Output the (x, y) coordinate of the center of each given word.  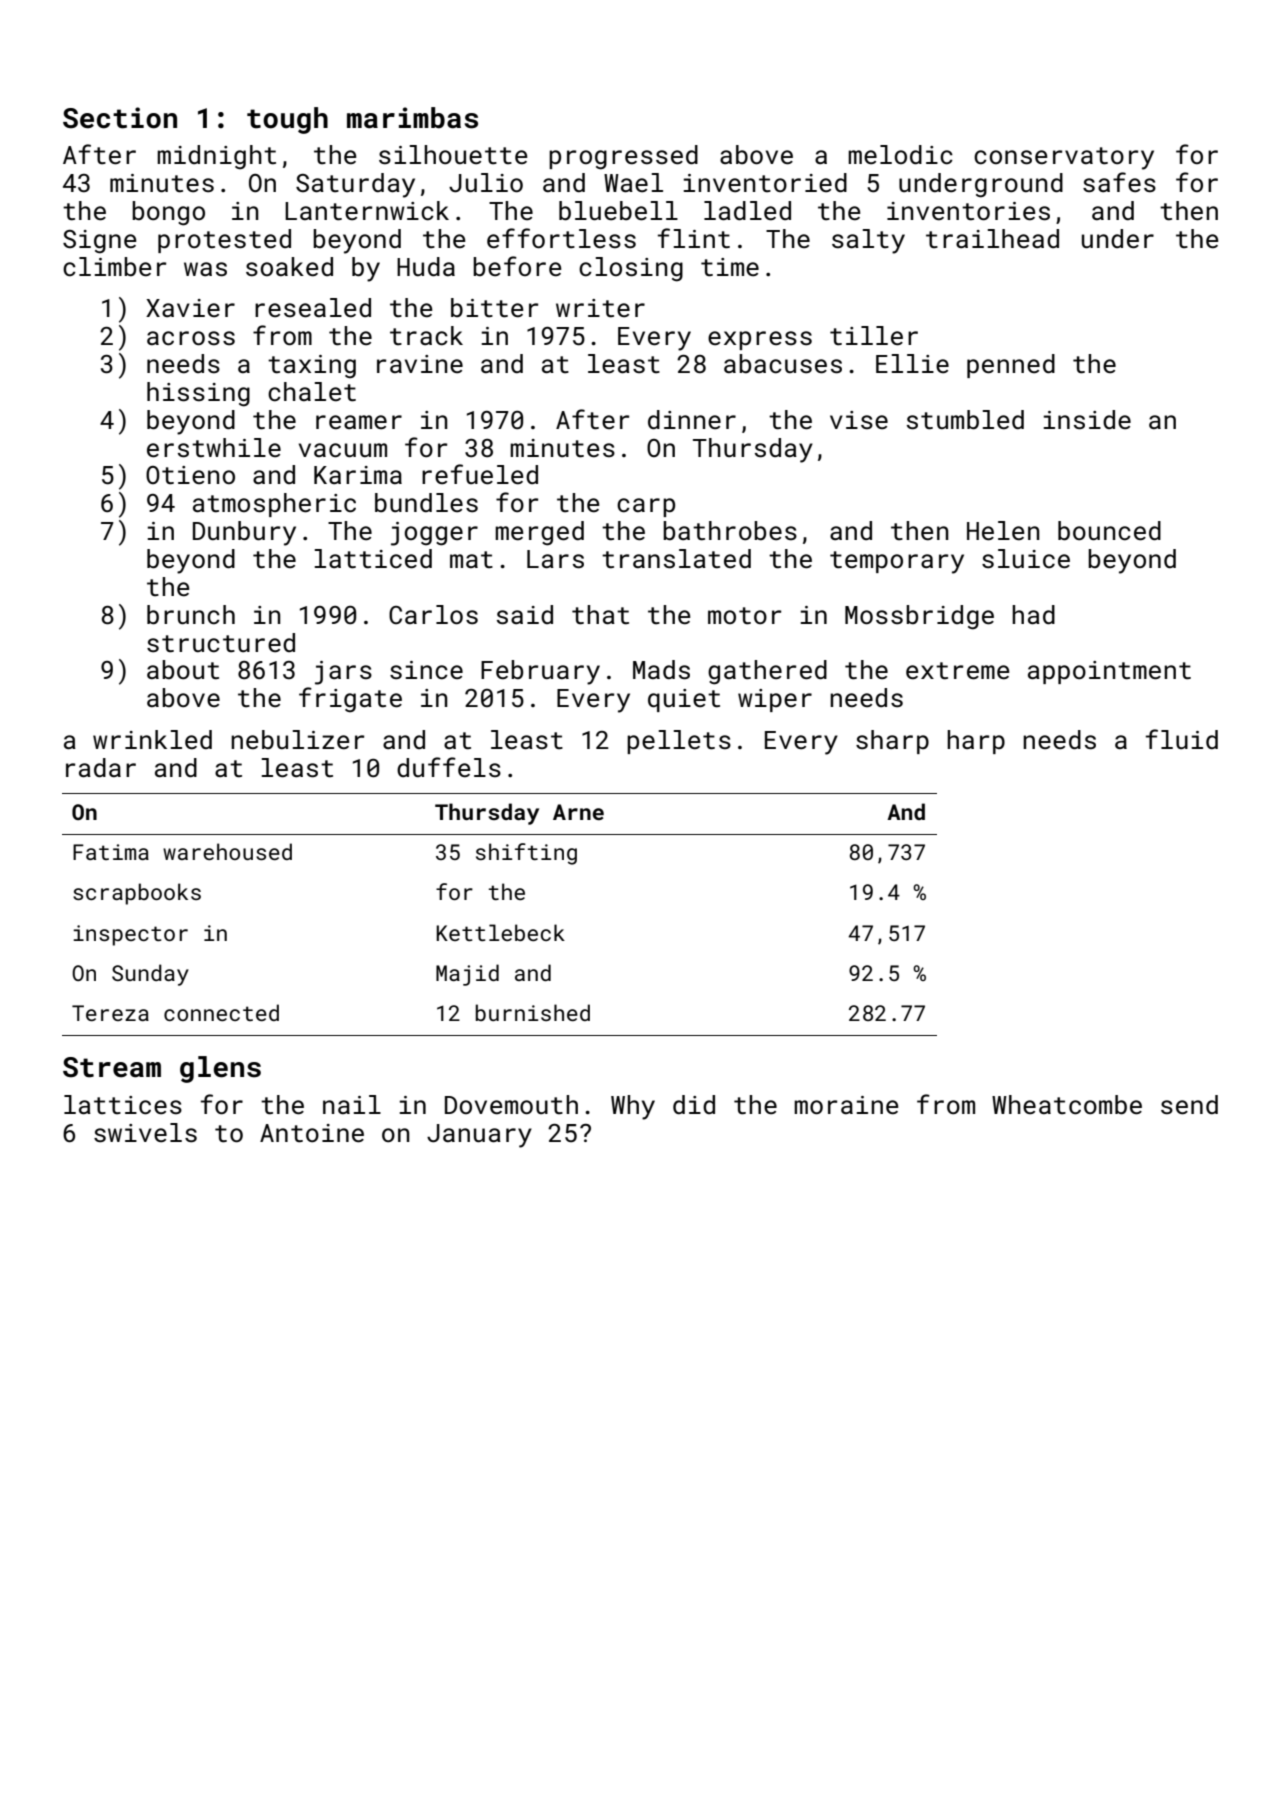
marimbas (412, 118)
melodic (900, 155)
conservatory (1064, 158)
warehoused (227, 851)
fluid (1182, 739)
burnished (533, 1012)
